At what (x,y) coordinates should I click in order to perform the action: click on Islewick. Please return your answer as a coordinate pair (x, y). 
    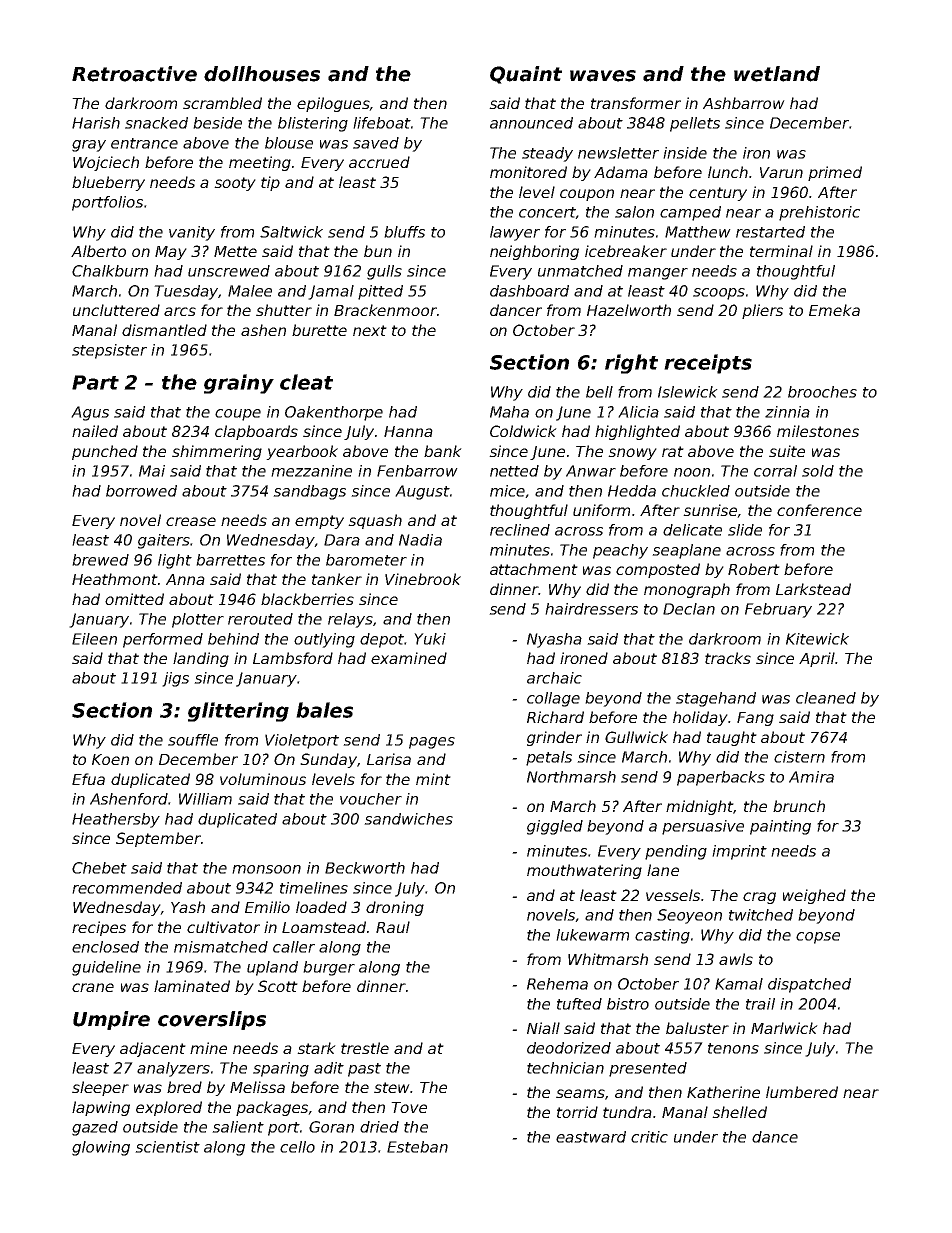
    Looking at the image, I should click on (688, 392).
